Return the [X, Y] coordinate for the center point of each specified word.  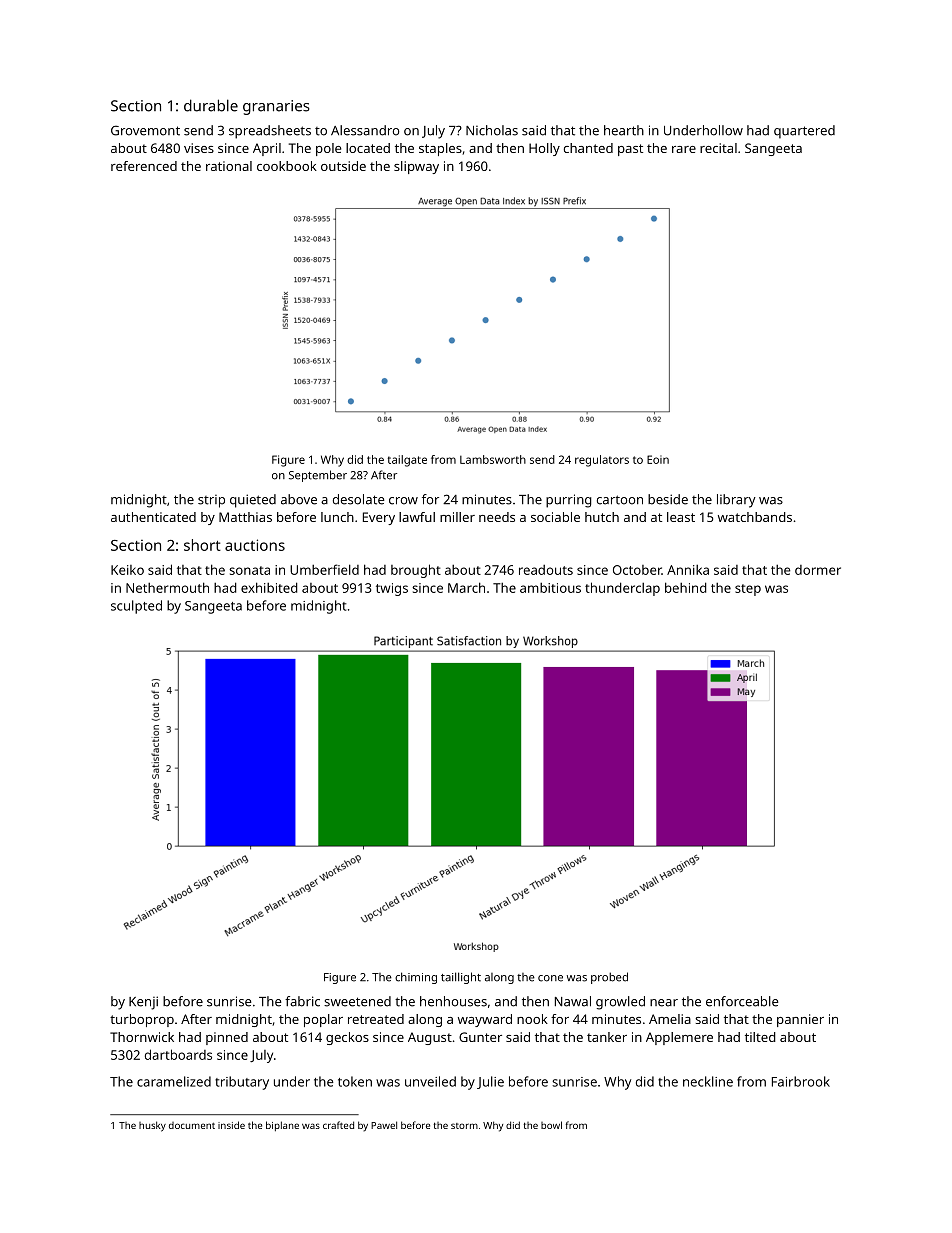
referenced [144, 166]
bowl [551, 1125]
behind [686, 587]
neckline [708, 1081]
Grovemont [145, 130]
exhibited [269, 587]
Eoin [658, 459]
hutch [602, 517]
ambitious [550, 588]
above [299, 499]
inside [231, 1125]
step [748, 590]
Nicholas [492, 130]
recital [718, 148]
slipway [416, 167]
